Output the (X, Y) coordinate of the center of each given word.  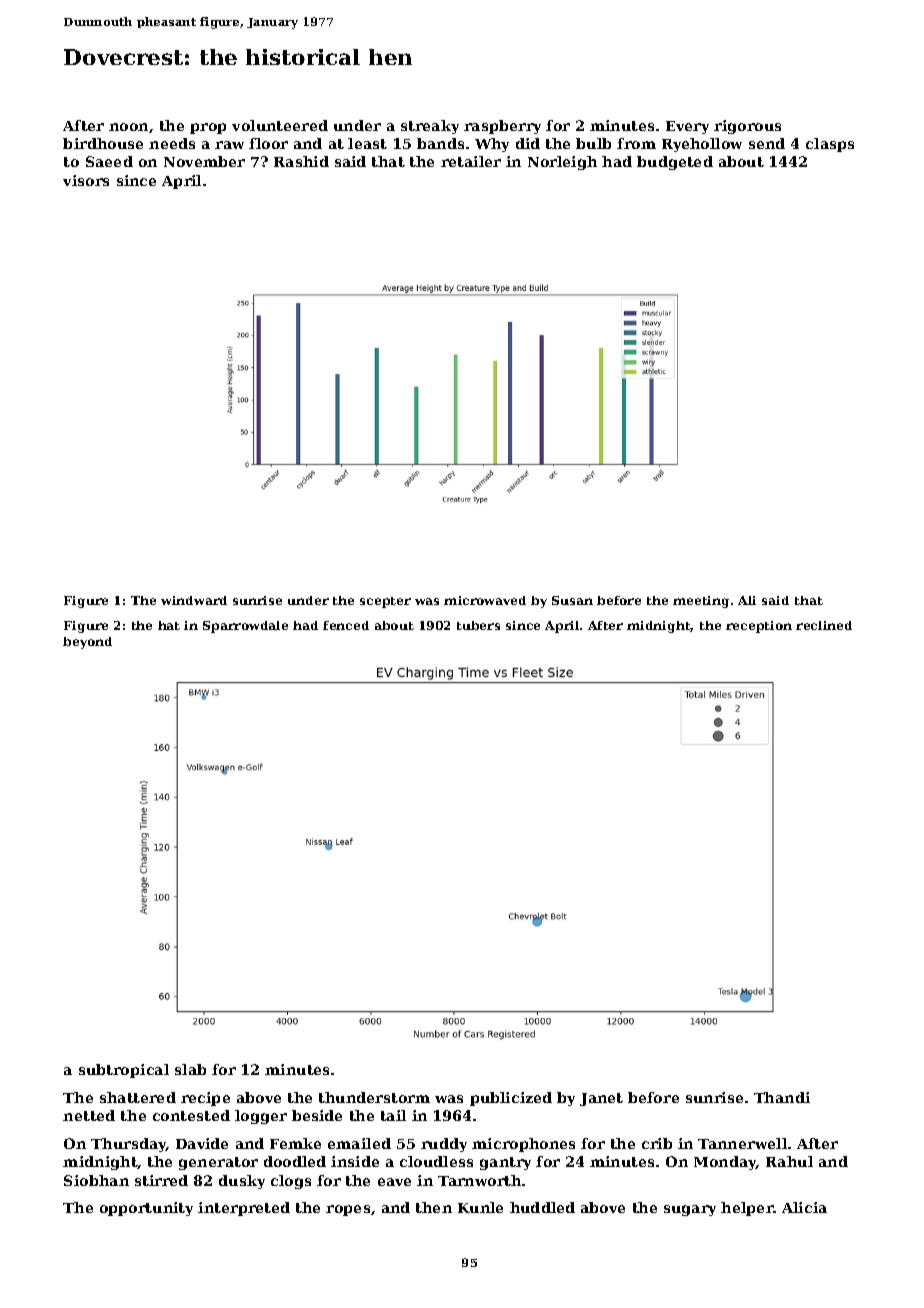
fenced (346, 625)
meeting (701, 602)
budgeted (675, 163)
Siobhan (96, 1180)
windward (194, 600)
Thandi (782, 1097)
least (367, 143)
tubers (478, 625)
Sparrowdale (245, 627)
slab (190, 1069)
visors (86, 180)
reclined (824, 625)
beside (317, 1115)
